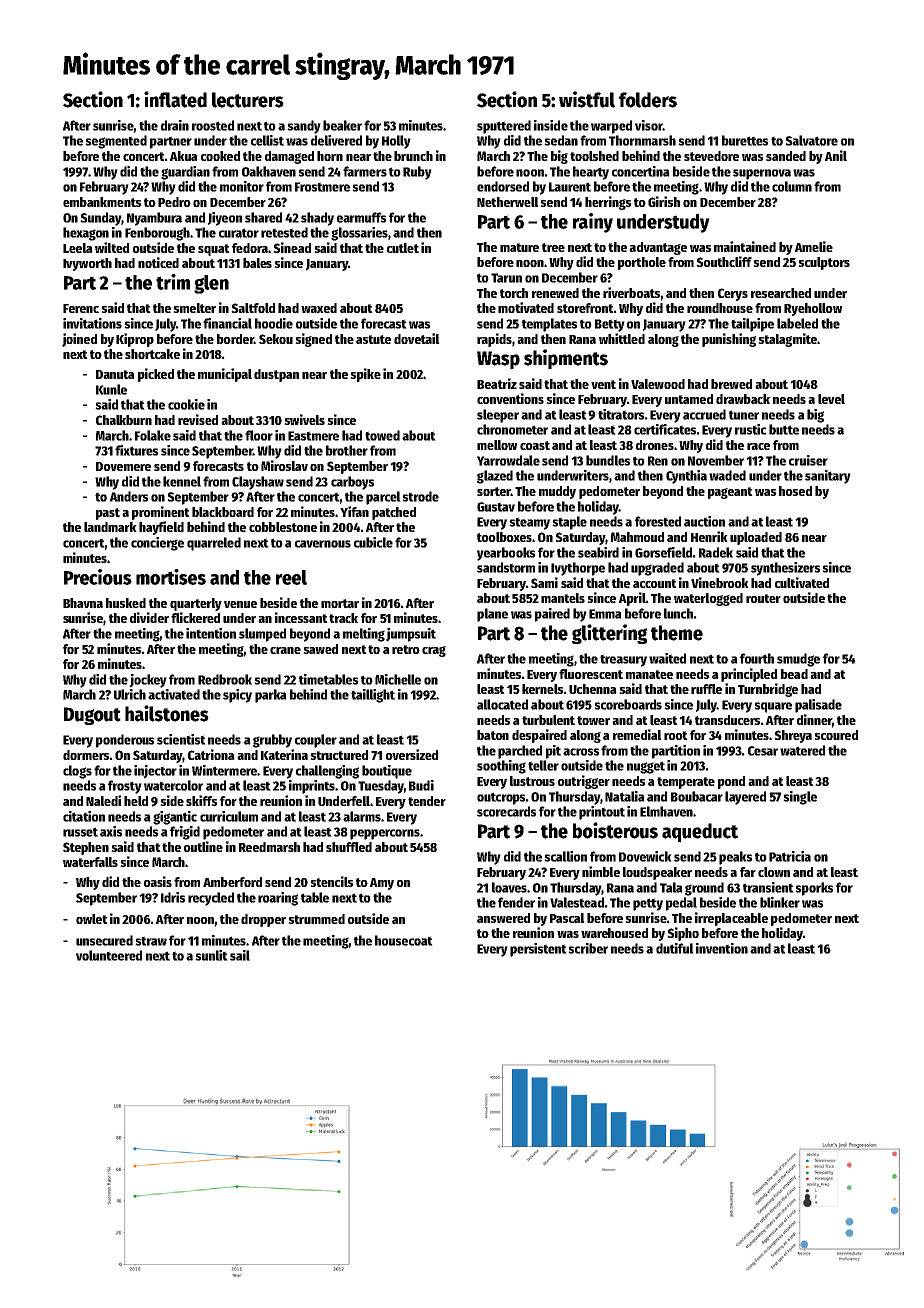 This document has width=924, height=1308. What do you see at coordinates (253, 308) in the document?
I see `Saltfold` at bounding box center [253, 308].
